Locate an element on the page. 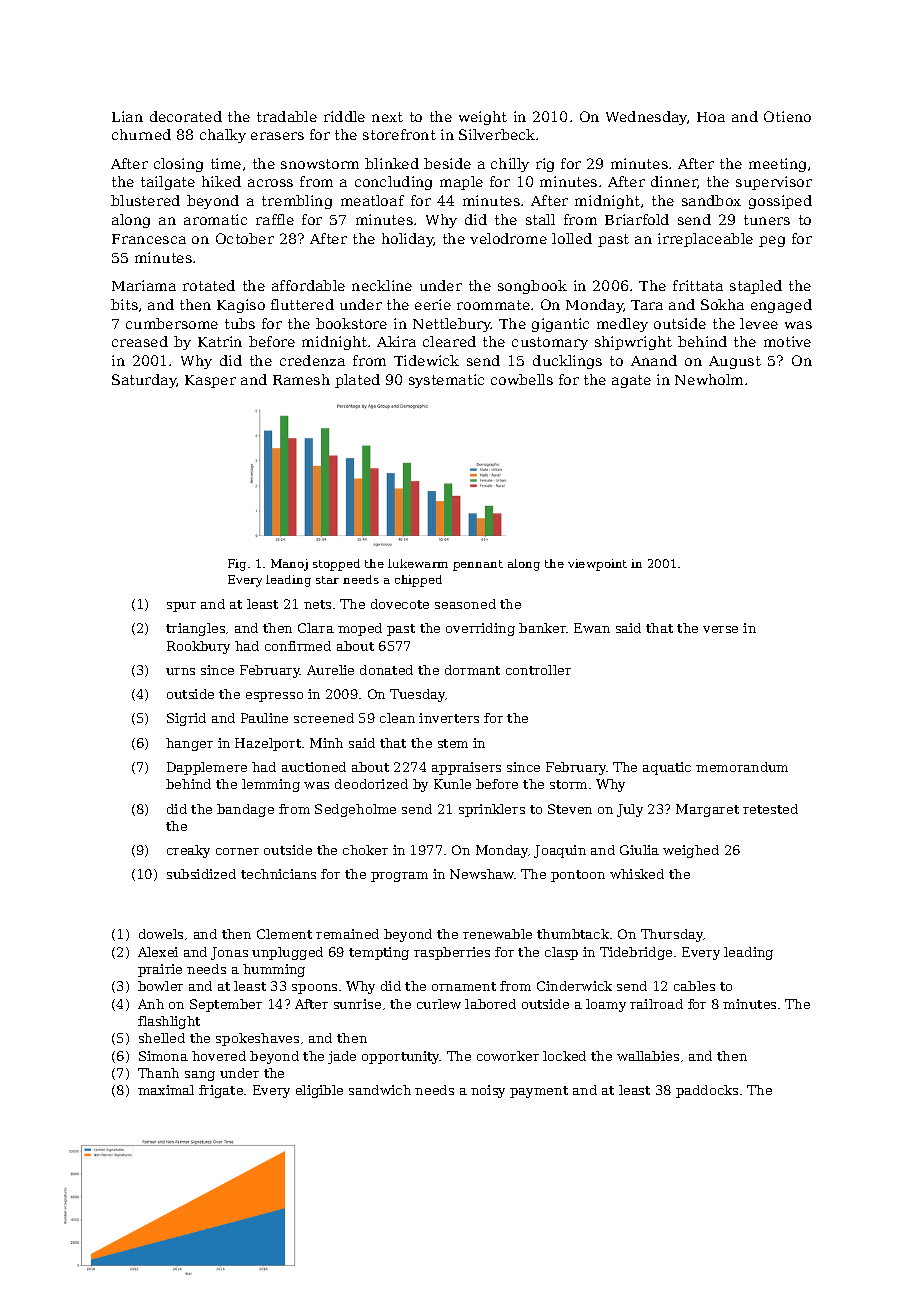 The width and height of the image is (924, 1308). Anand is located at coordinates (654, 360).
